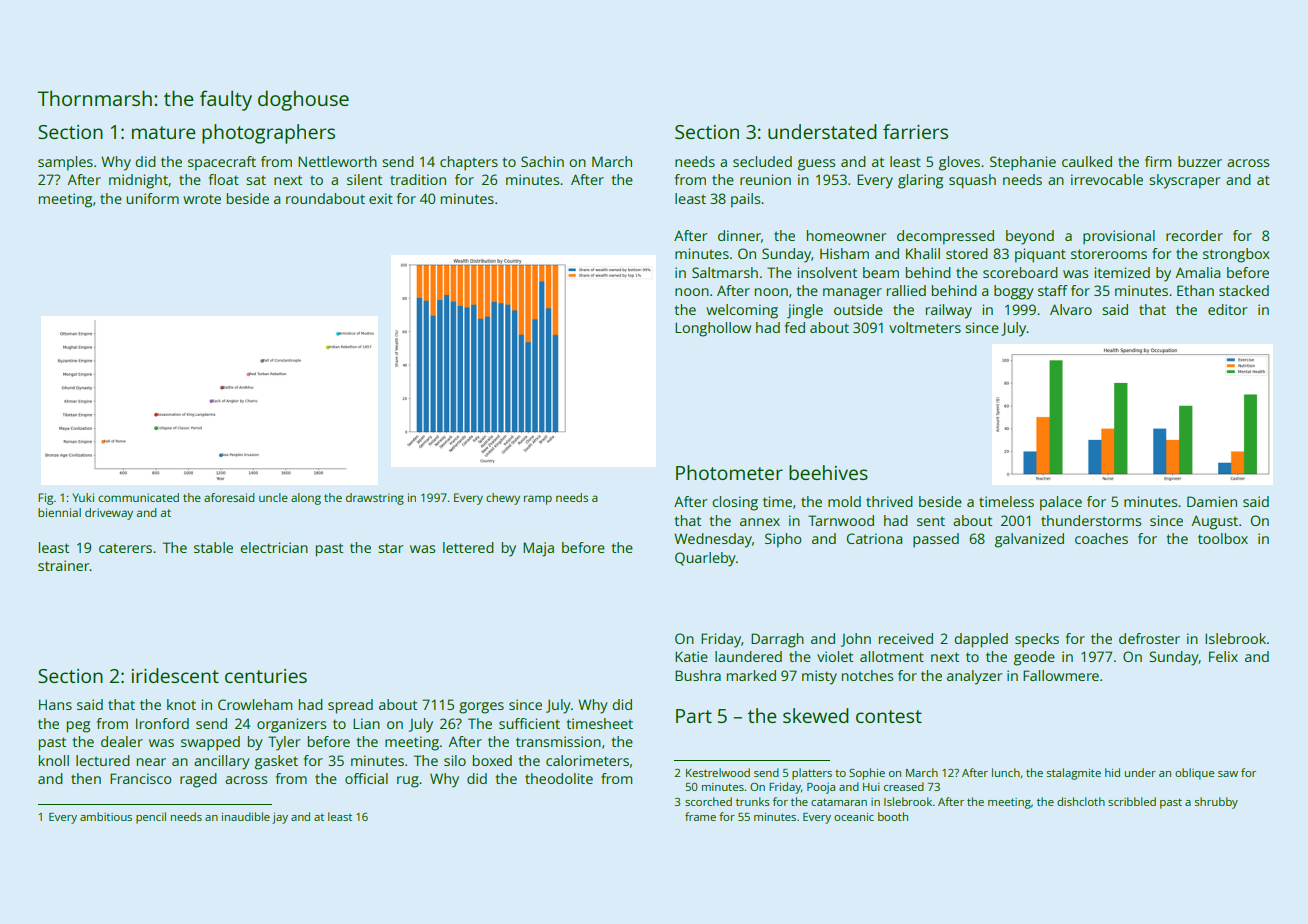  What do you see at coordinates (408, 782) in the screenshot?
I see `rug` at bounding box center [408, 782].
